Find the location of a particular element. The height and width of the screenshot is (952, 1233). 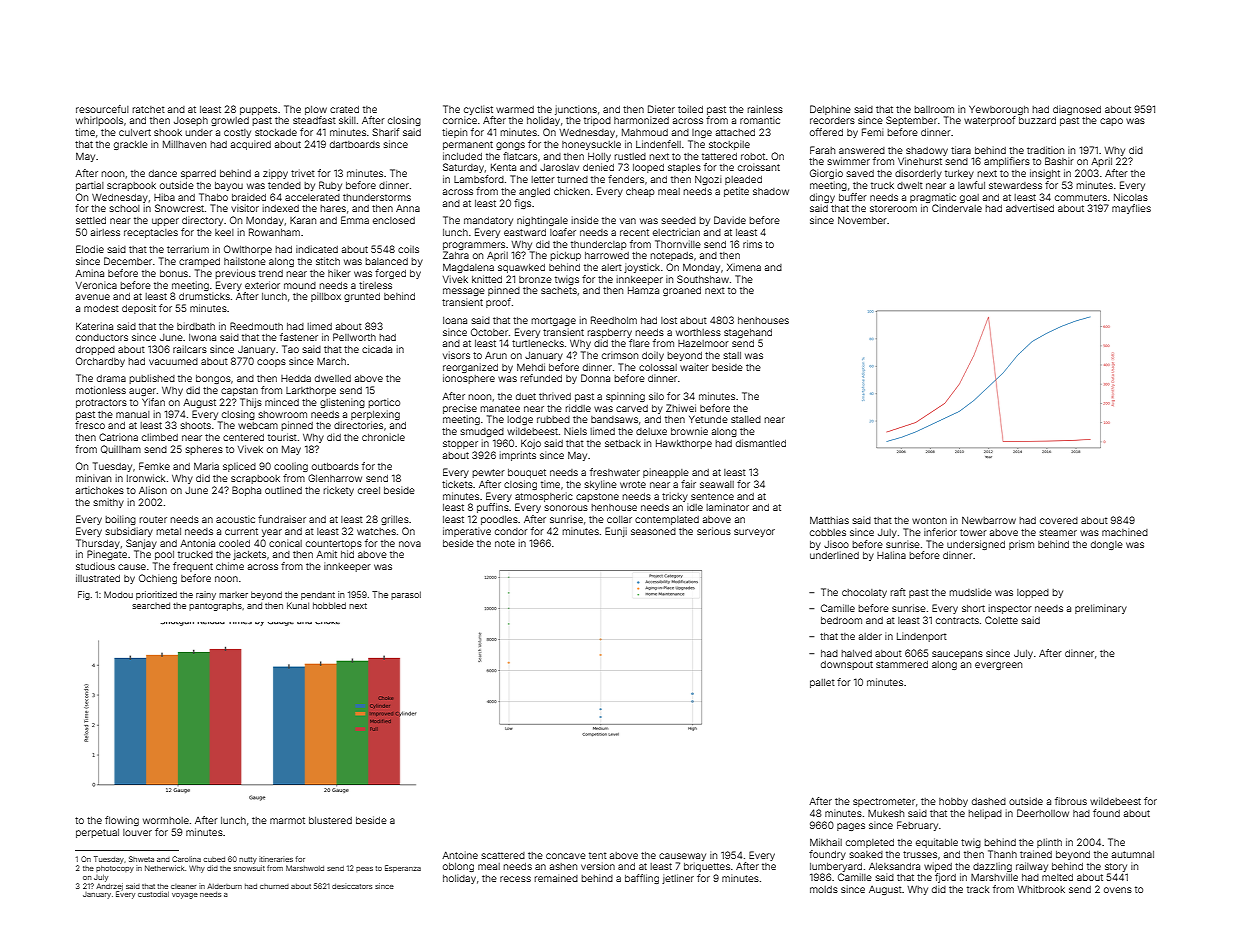

Yewborough is located at coordinates (999, 110).
